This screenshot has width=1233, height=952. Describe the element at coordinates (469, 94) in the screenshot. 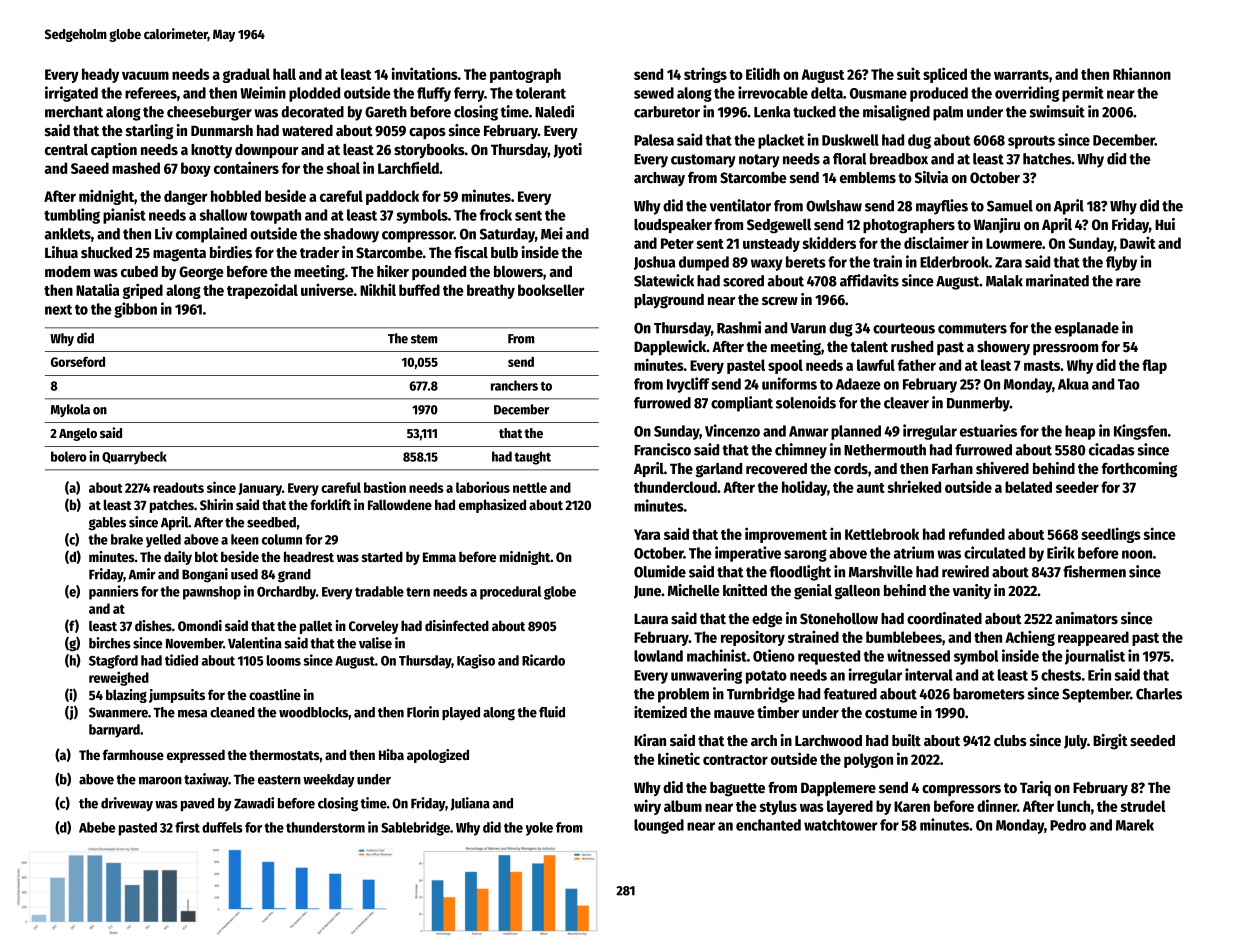

I see `ferry` at that location.
